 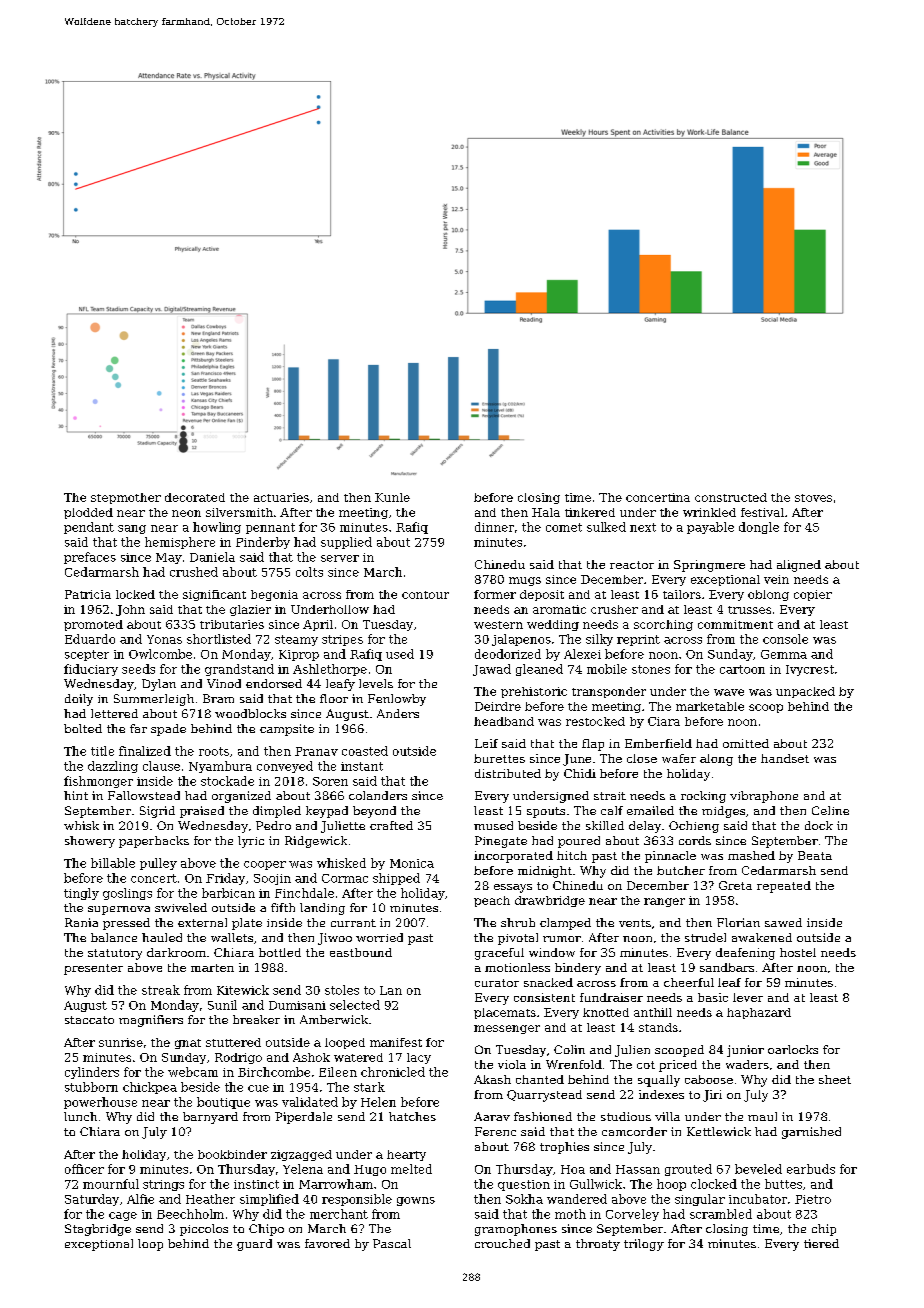 I want to click on beveled, so click(x=758, y=1169).
